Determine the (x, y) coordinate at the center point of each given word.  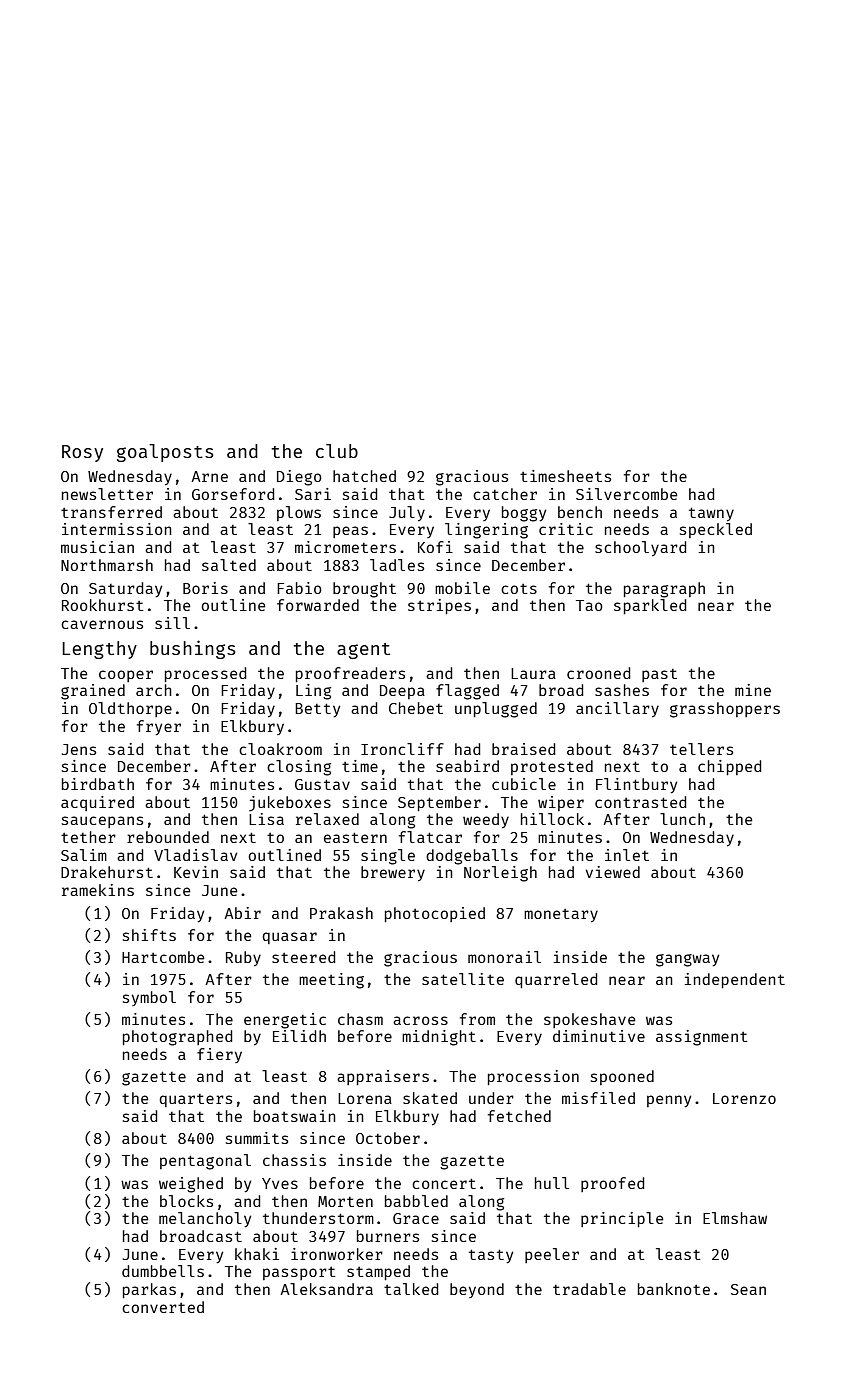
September (439, 803)
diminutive (599, 1036)
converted (163, 1307)
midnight (439, 1038)
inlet (627, 855)
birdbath (98, 784)
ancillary (617, 709)
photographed (177, 1038)
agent (363, 651)
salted (229, 565)
